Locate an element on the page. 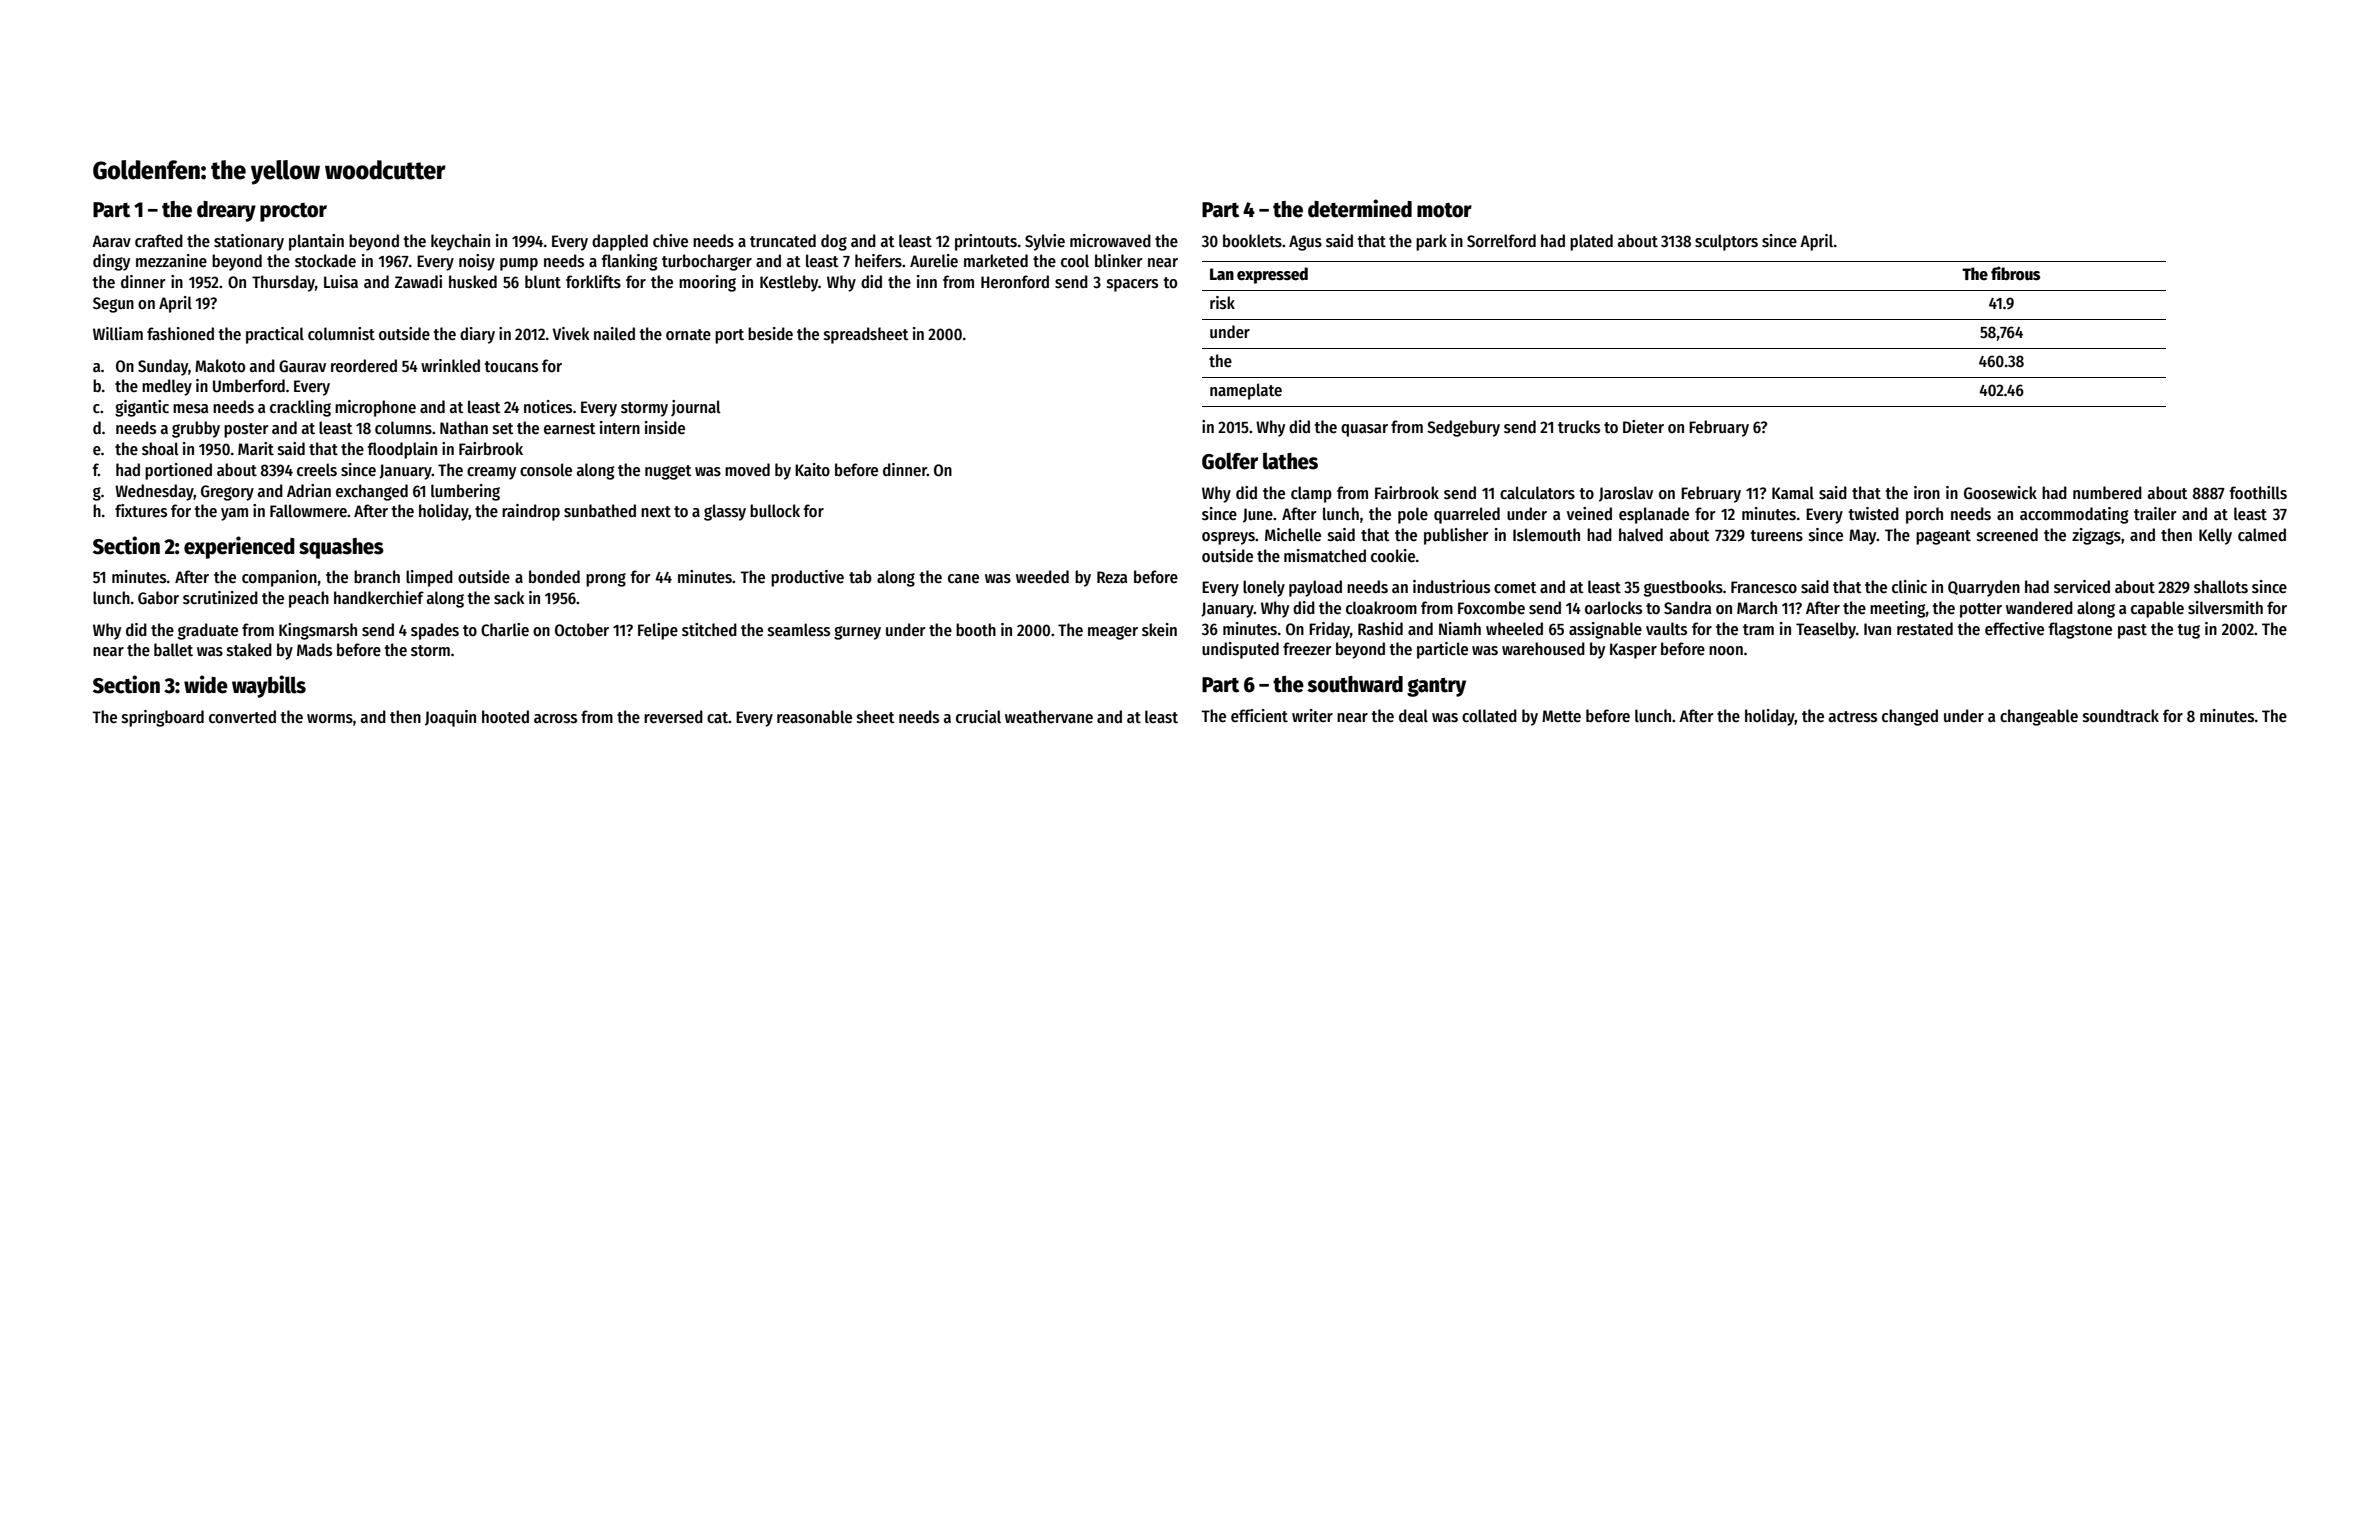  springboard is located at coordinates (163, 718).
